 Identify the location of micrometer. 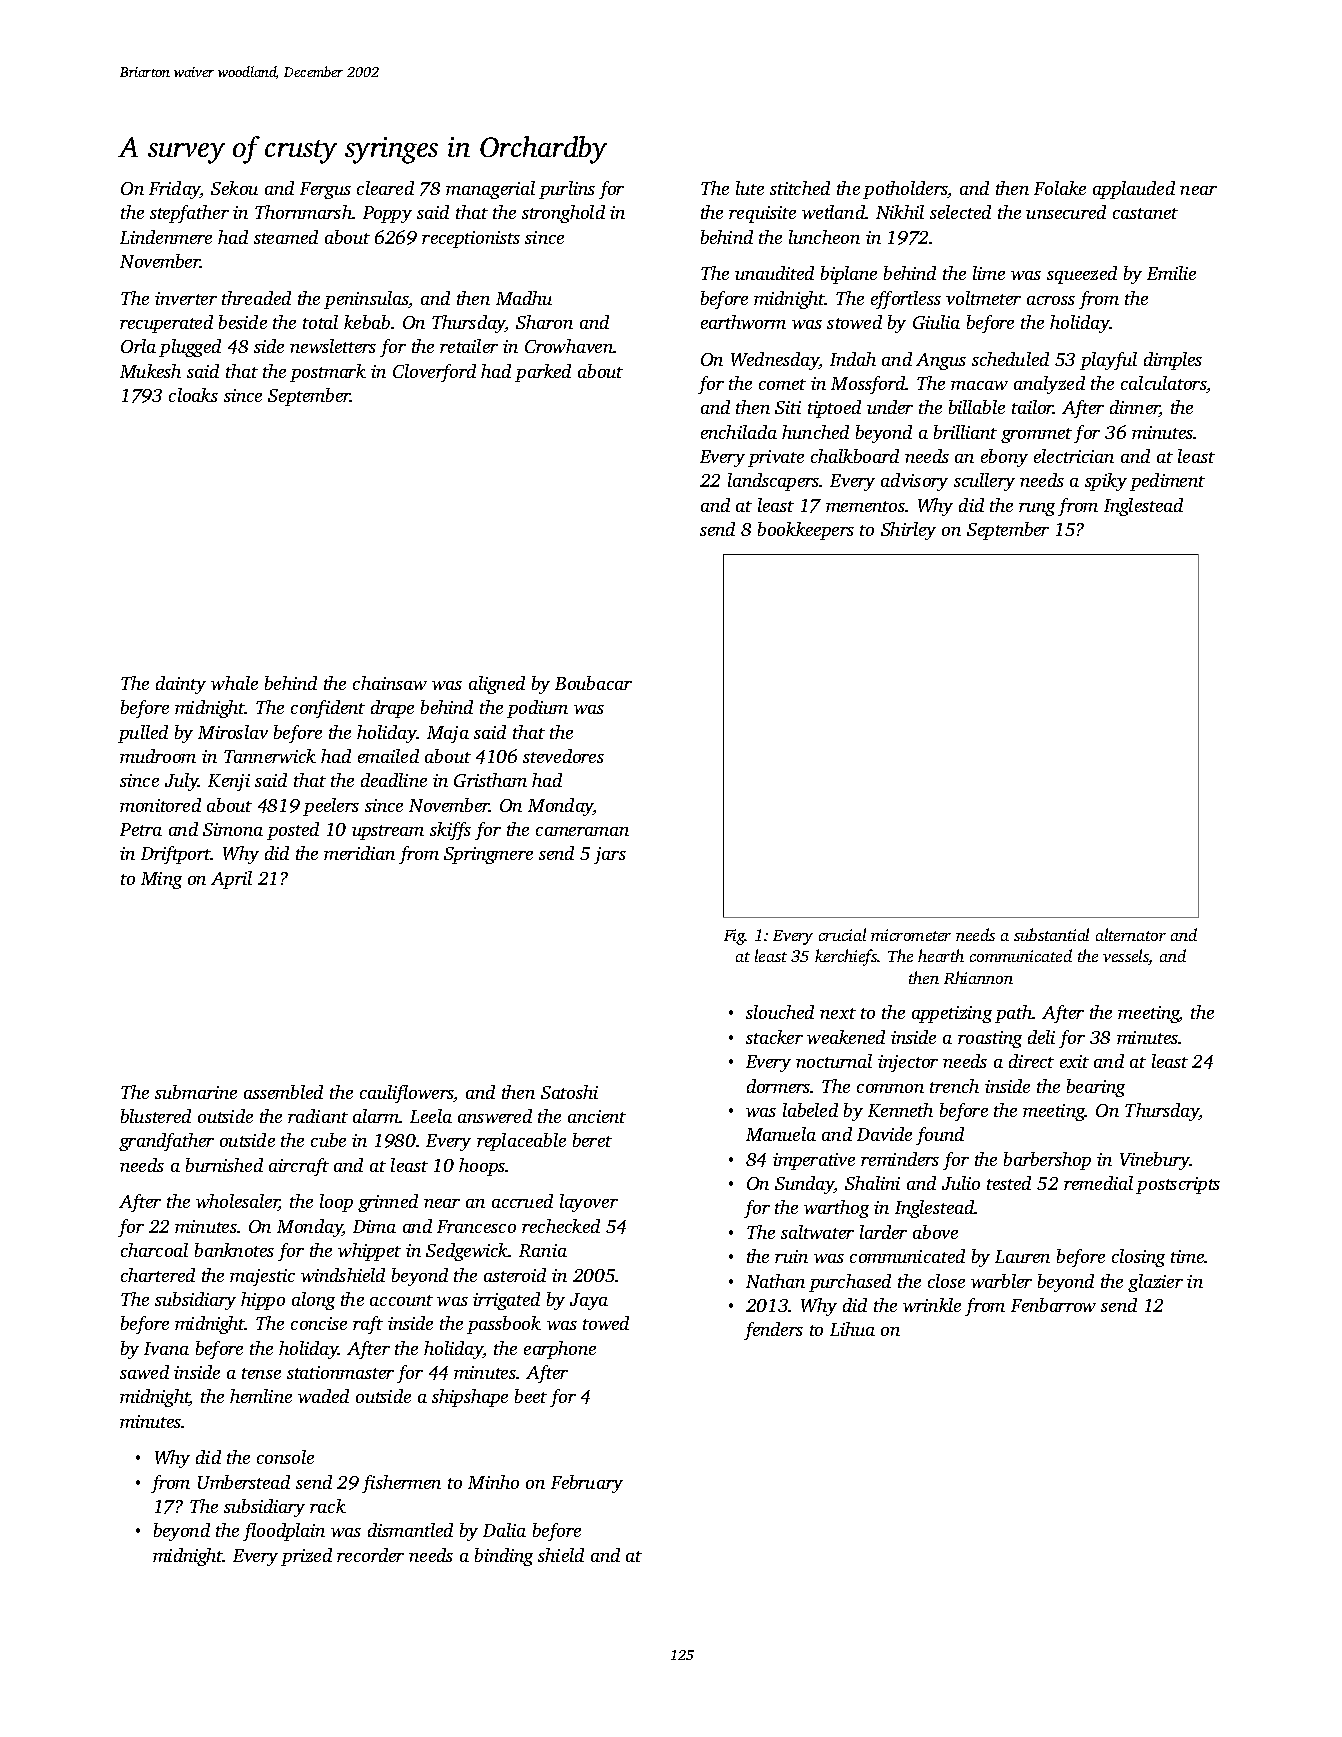
(911, 935).
